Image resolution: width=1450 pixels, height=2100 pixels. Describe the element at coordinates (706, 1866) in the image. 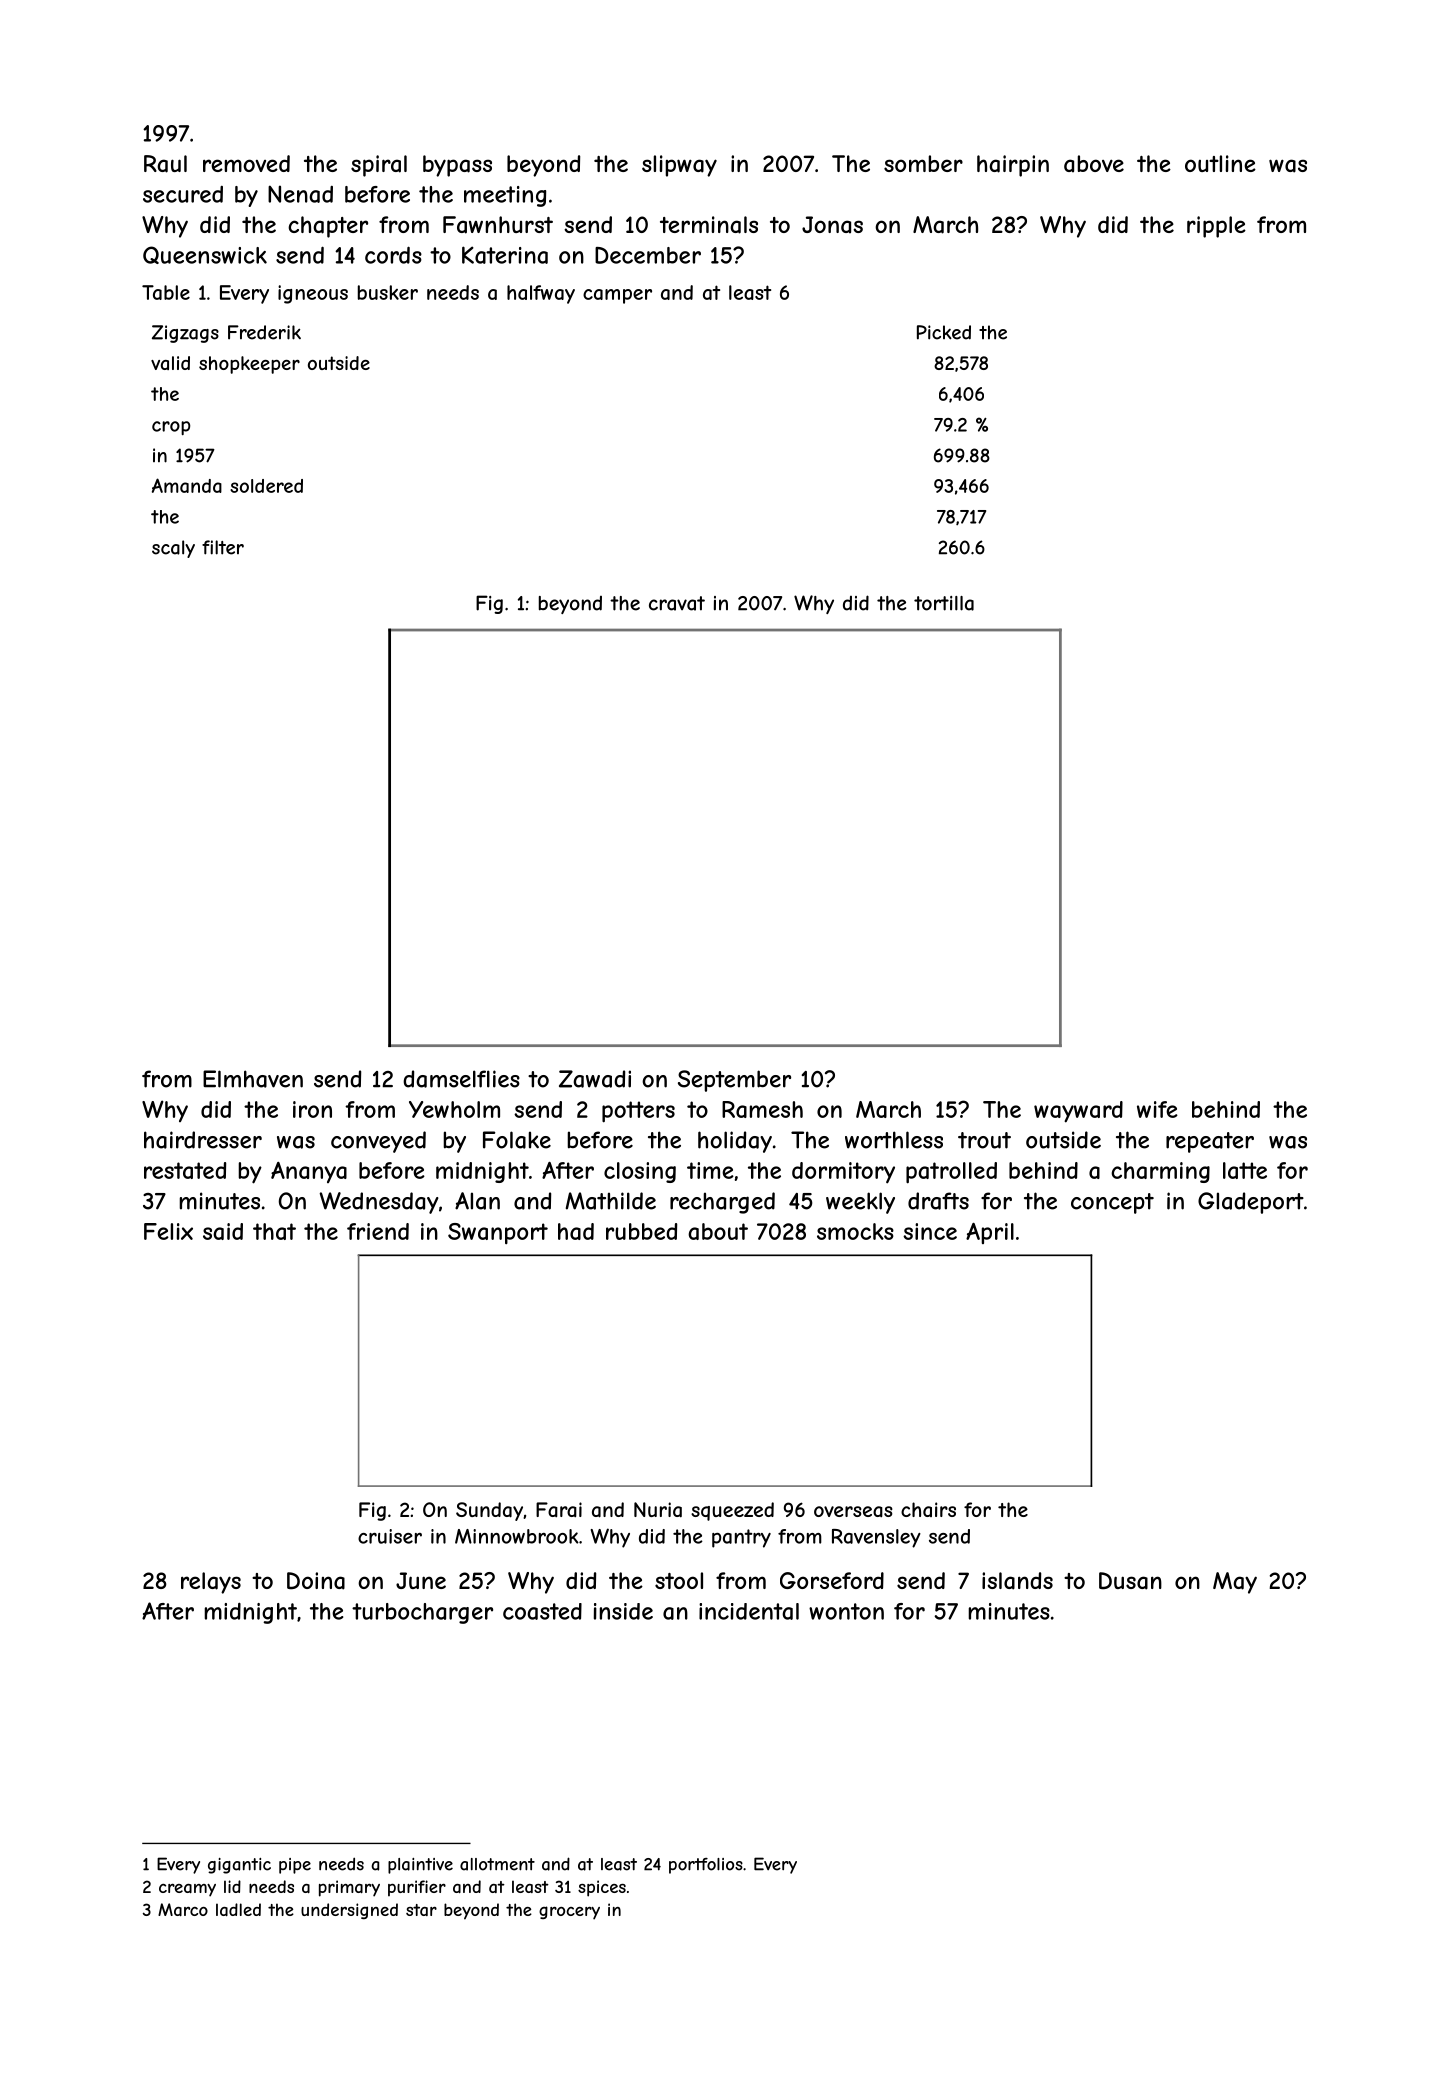

I see `portfolios` at that location.
